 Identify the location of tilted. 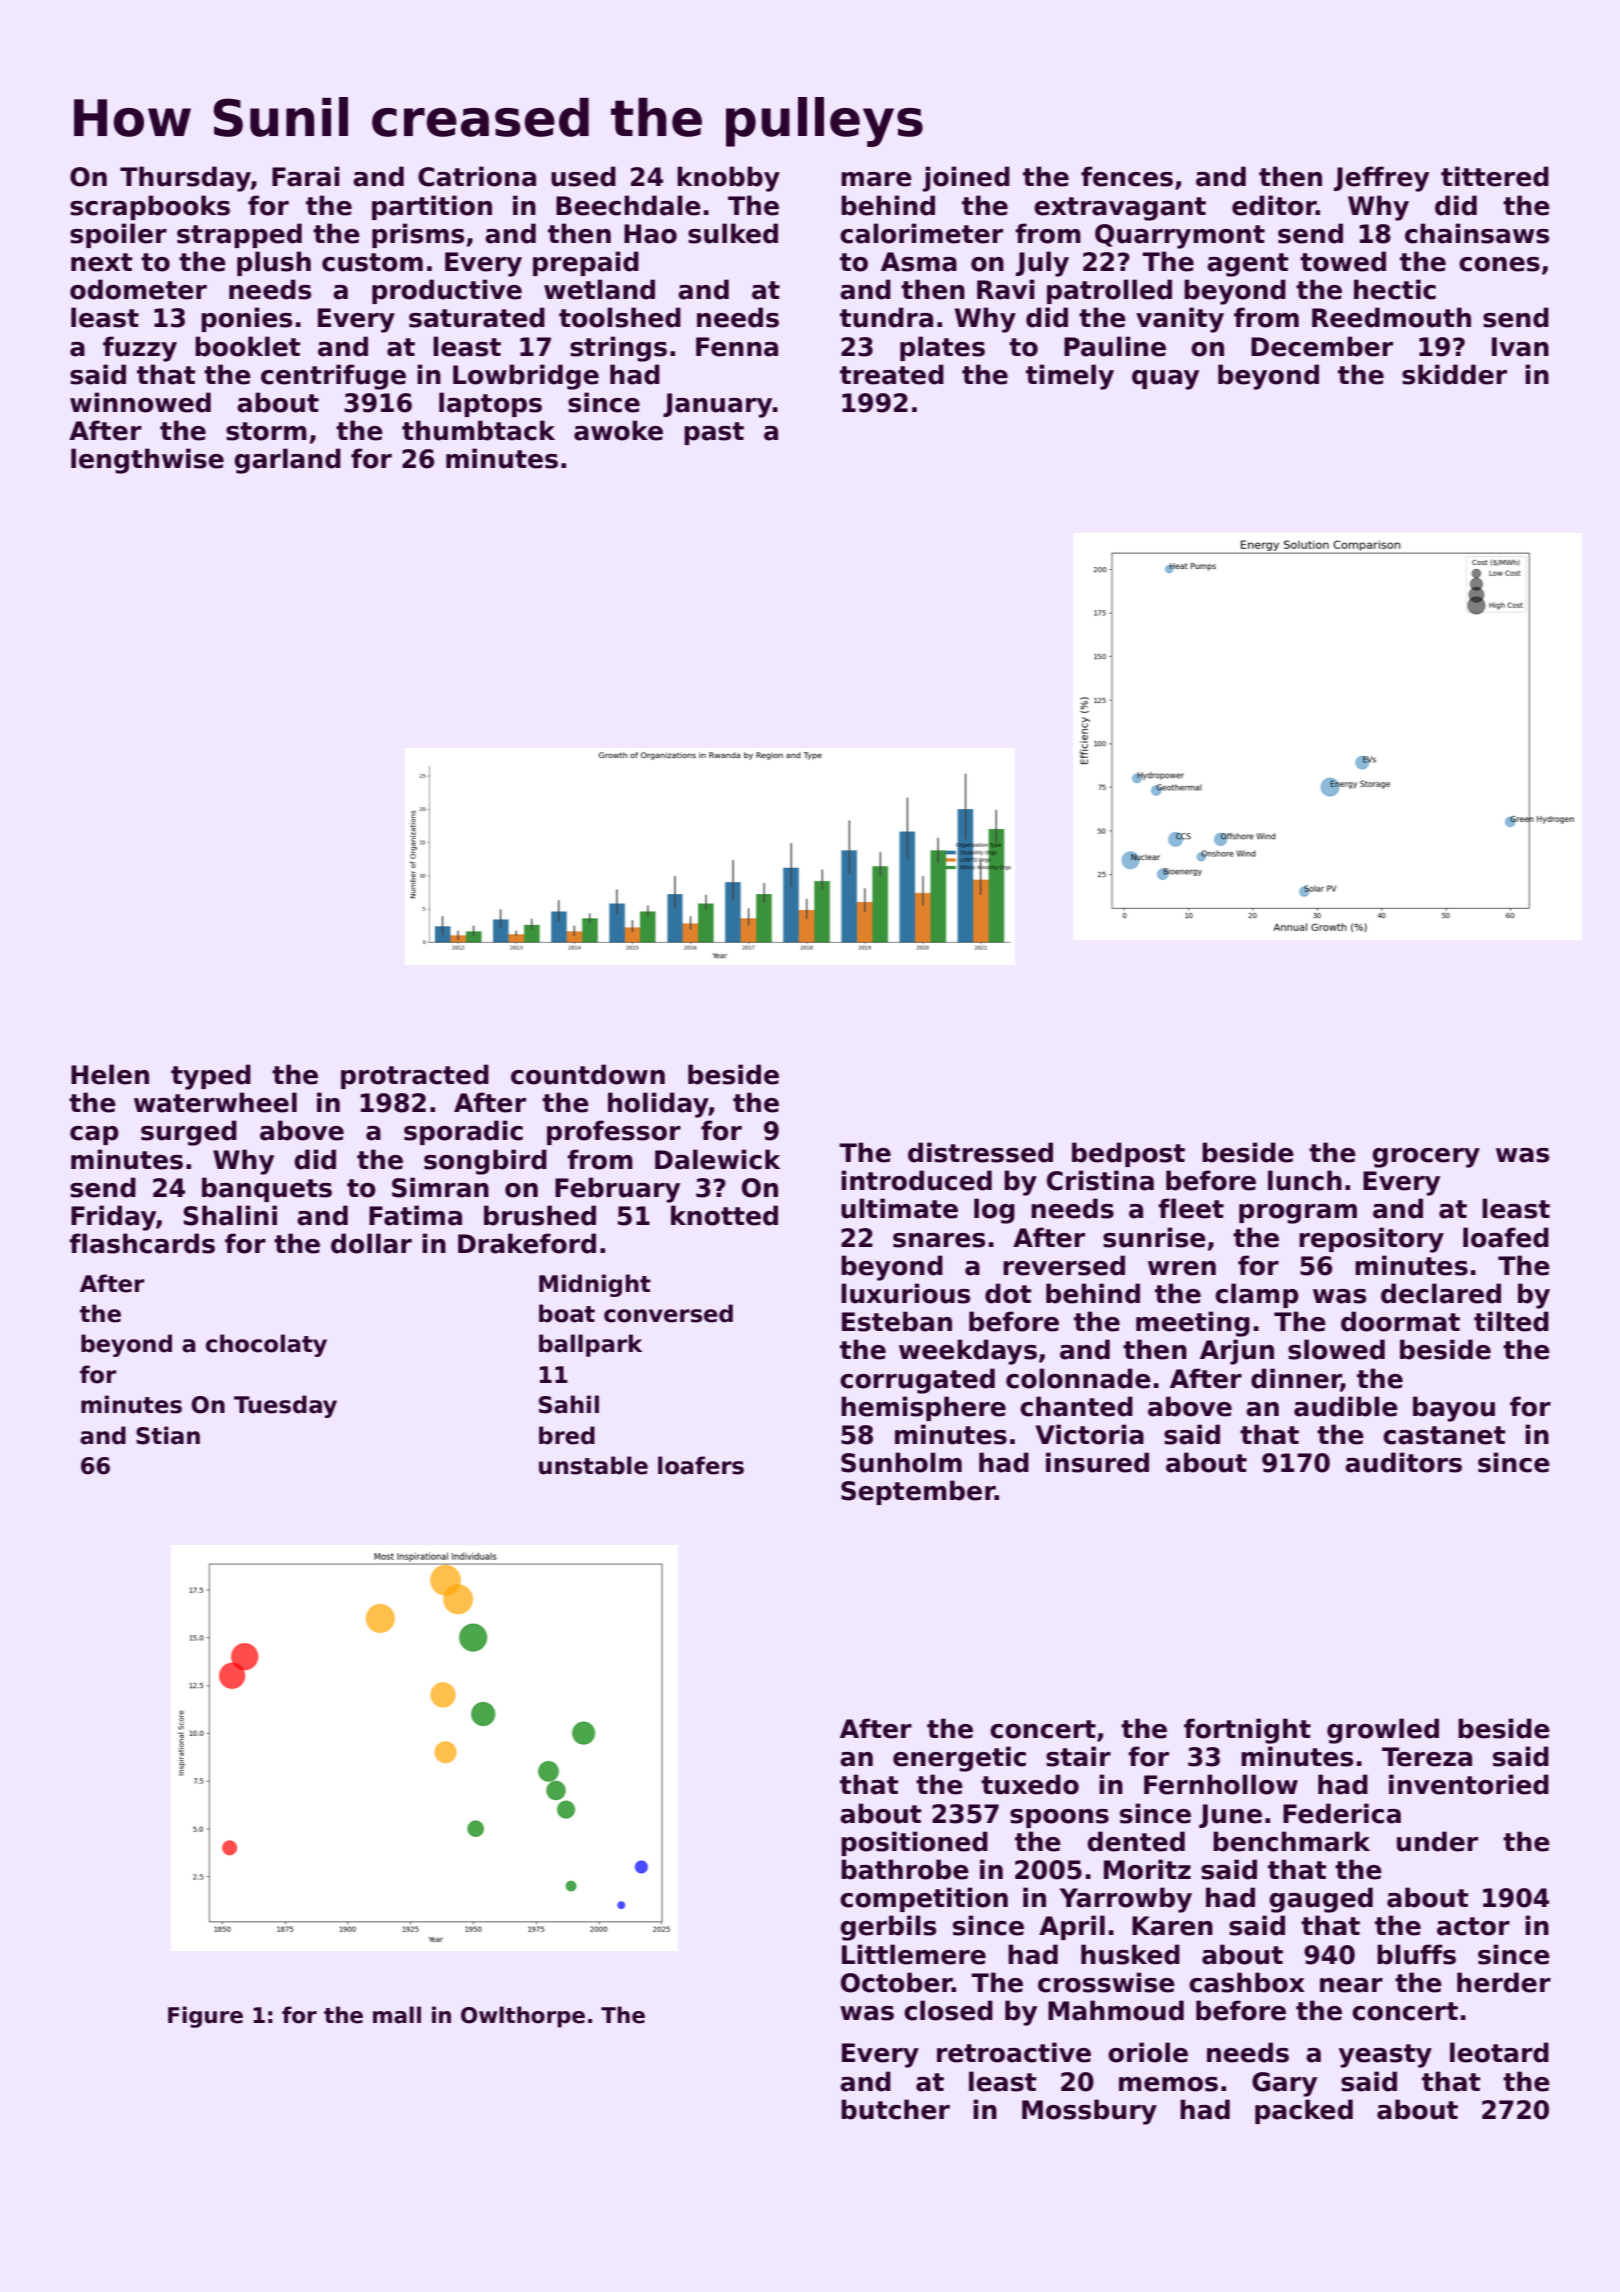
(1511, 1321).
